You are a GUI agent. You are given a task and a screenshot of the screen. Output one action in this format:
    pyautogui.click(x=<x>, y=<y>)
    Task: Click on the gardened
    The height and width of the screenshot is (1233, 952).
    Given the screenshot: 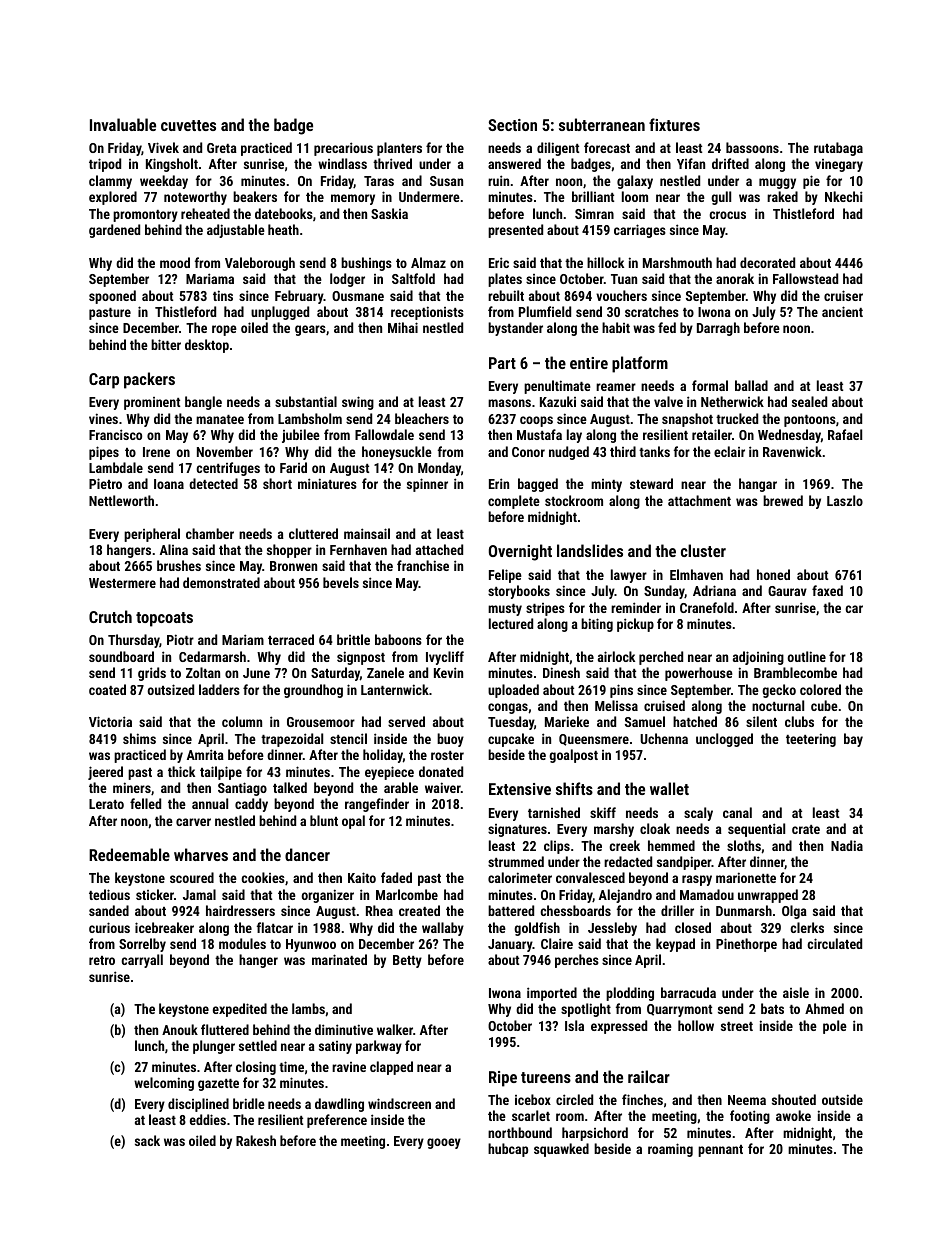 What is the action you would take?
    pyautogui.click(x=114, y=231)
